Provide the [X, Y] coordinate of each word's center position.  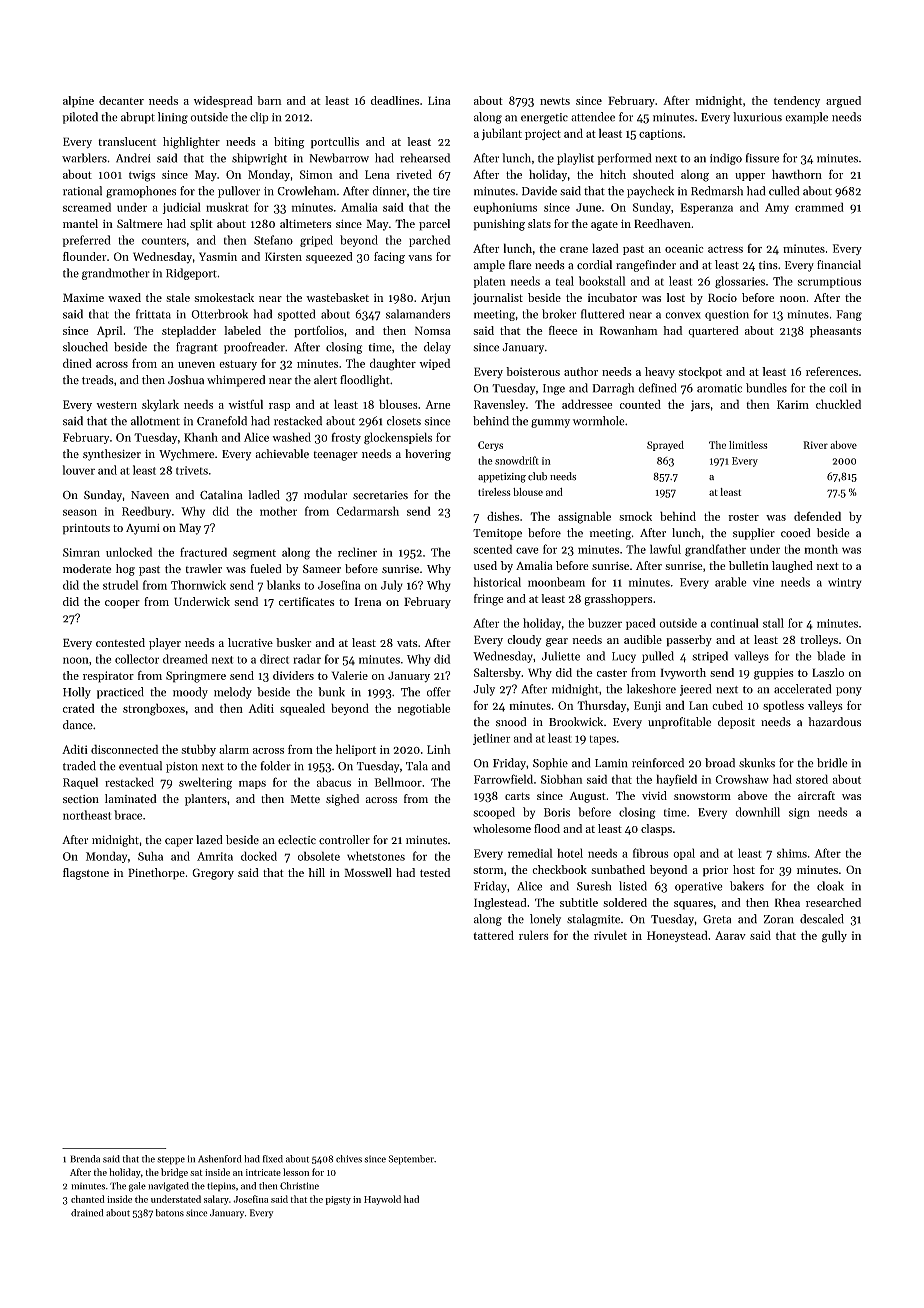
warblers [84, 158]
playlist [575, 159]
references [832, 371]
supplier [754, 534]
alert [325, 380]
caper [179, 842]
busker [293, 642]
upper [750, 177]
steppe [171, 1161]
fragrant [197, 348]
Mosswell [368, 872]
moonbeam [556, 582]
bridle [832, 763]
